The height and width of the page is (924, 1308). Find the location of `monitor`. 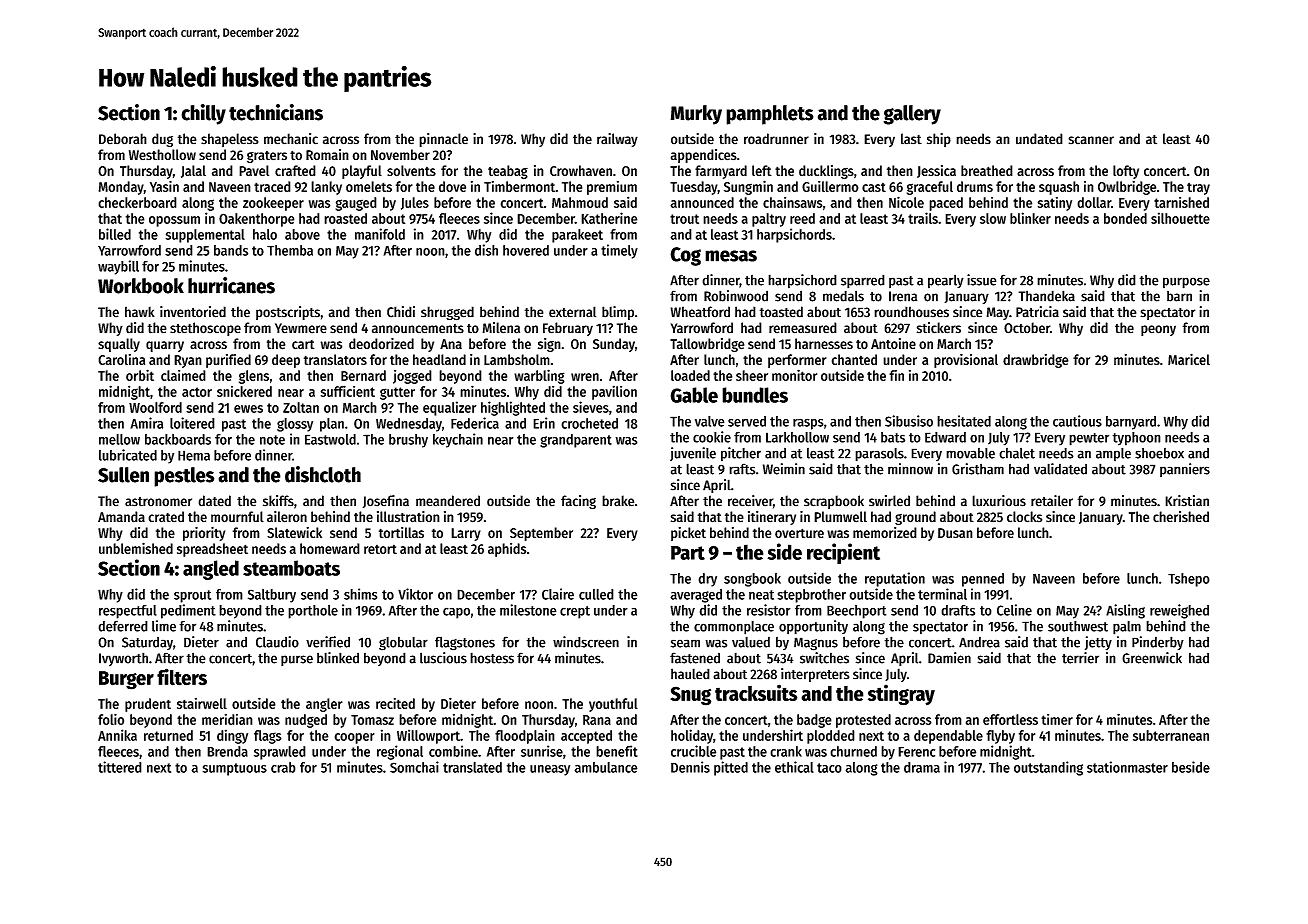

monitor is located at coordinates (794, 375).
